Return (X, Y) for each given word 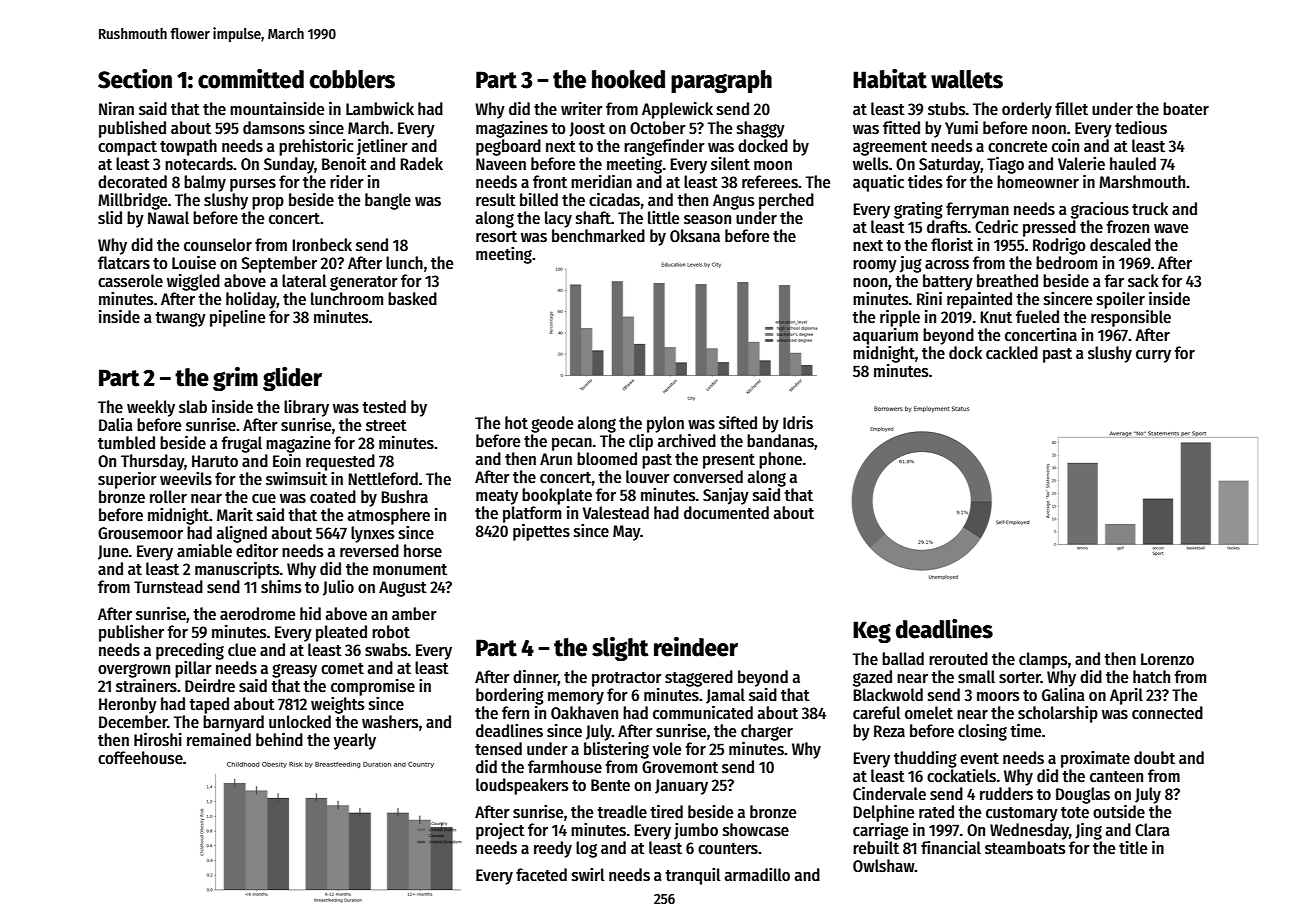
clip (641, 442)
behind (279, 740)
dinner (535, 678)
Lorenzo (1167, 659)
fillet (1071, 109)
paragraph (721, 81)
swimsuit (296, 479)
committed (251, 79)
